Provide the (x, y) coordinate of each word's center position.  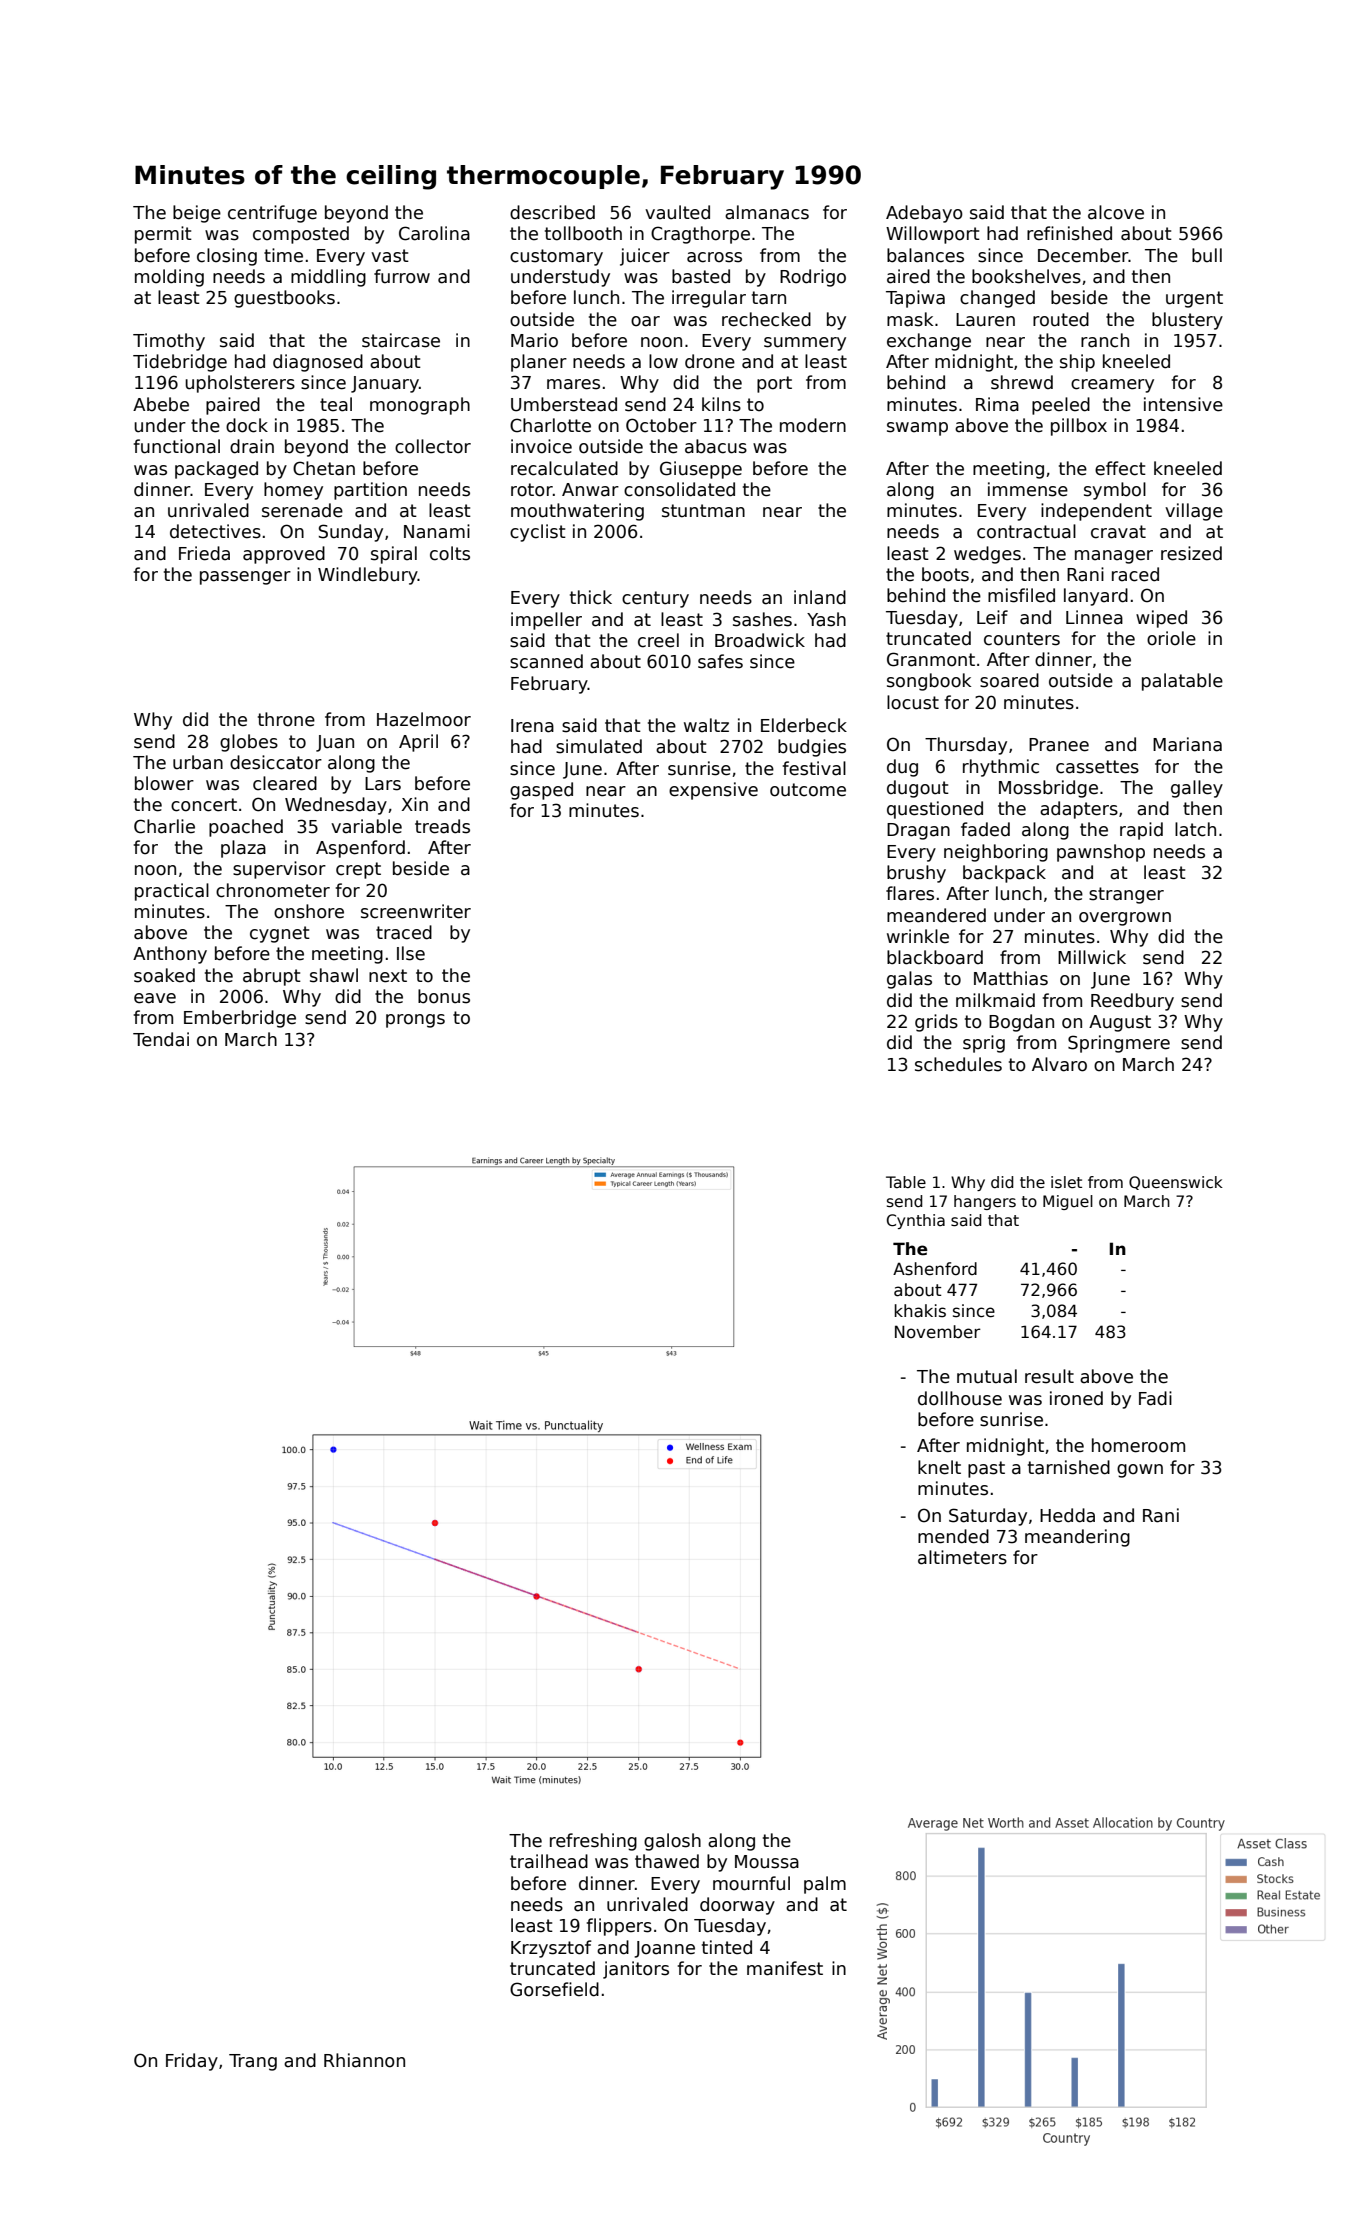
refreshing (593, 1842)
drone (710, 361)
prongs (415, 1021)
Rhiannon (364, 2060)
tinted (727, 1947)
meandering (1077, 1538)
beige (197, 214)
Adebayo (924, 214)
